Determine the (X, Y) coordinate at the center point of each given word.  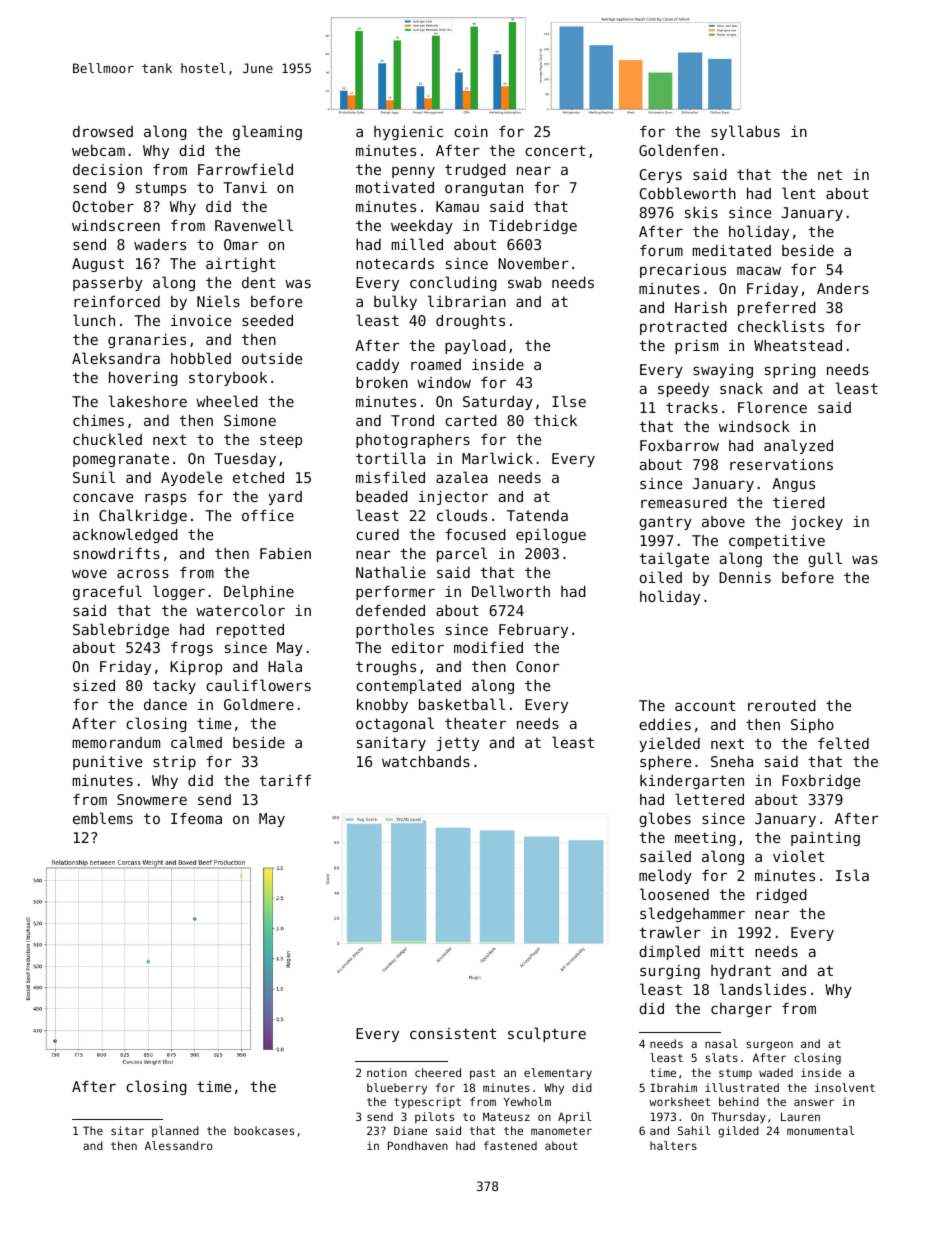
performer (395, 593)
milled (417, 244)
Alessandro (179, 1145)
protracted (683, 328)
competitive (777, 542)
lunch (94, 320)
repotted (250, 631)
